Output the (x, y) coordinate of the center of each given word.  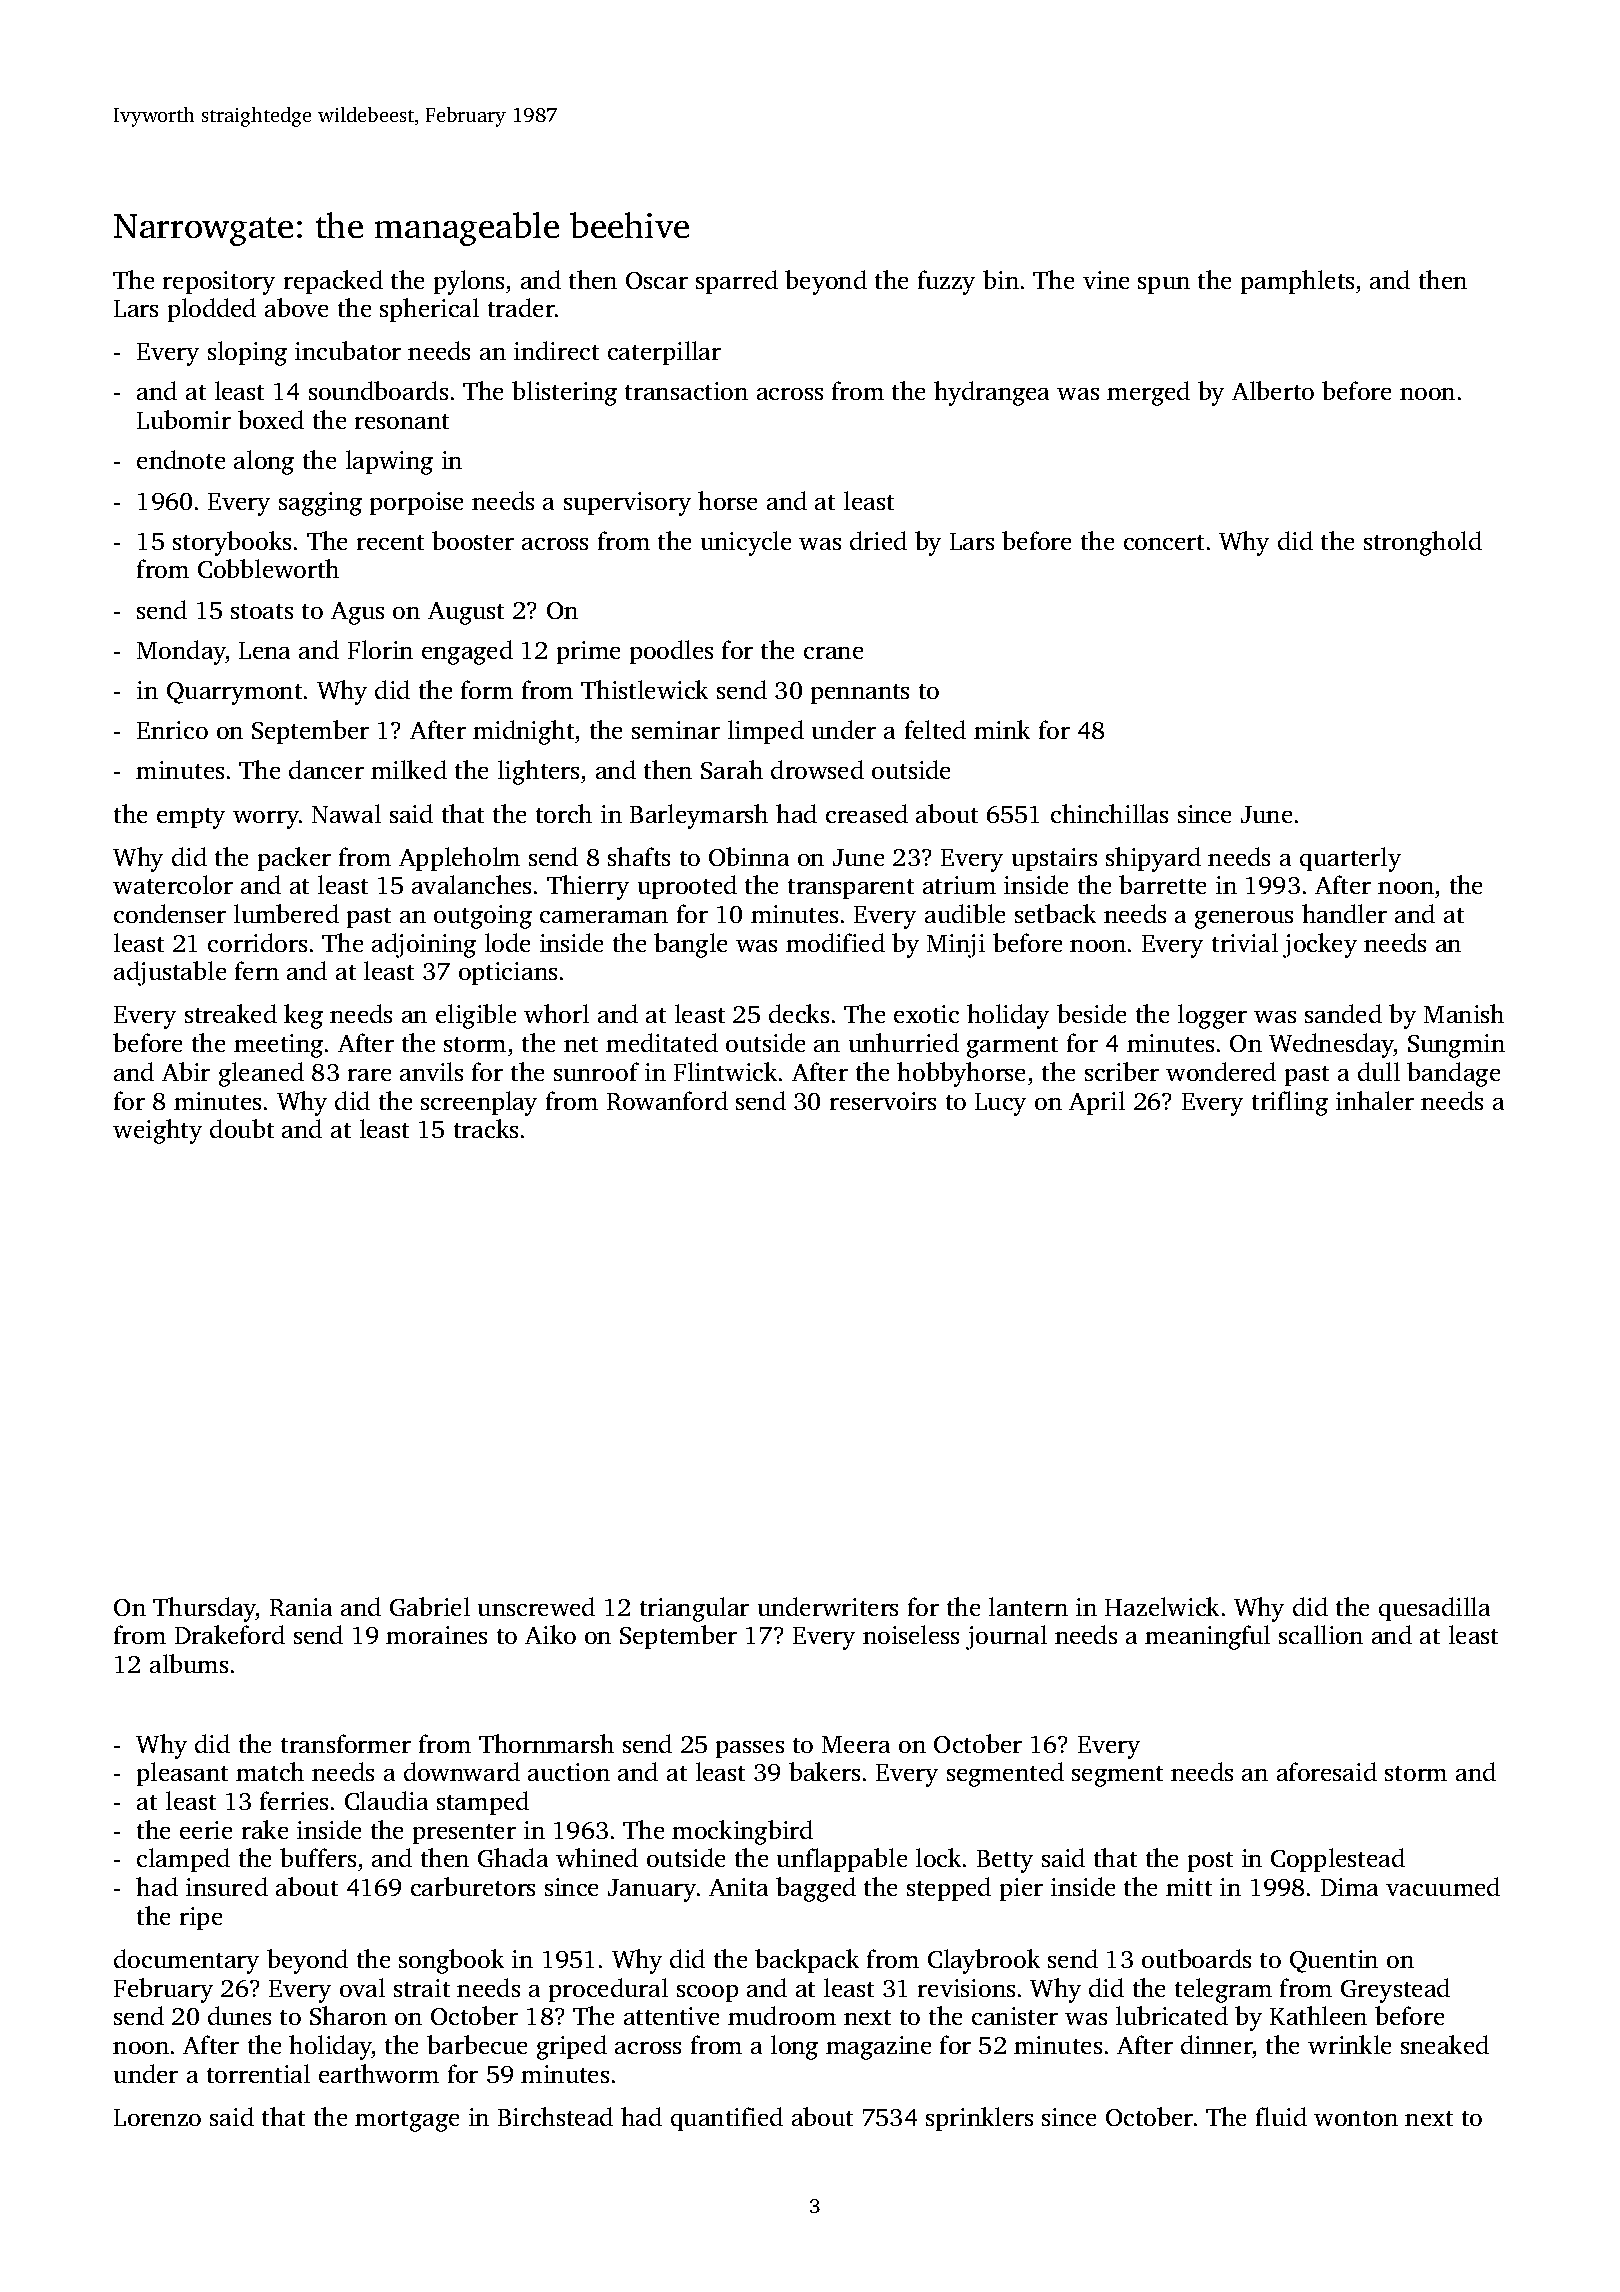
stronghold (1423, 543)
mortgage (407, 2121)
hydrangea (991, 393)
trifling (1290, 1103)
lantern (1028, 1606)
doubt (242, 1128)
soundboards (378, 390)
